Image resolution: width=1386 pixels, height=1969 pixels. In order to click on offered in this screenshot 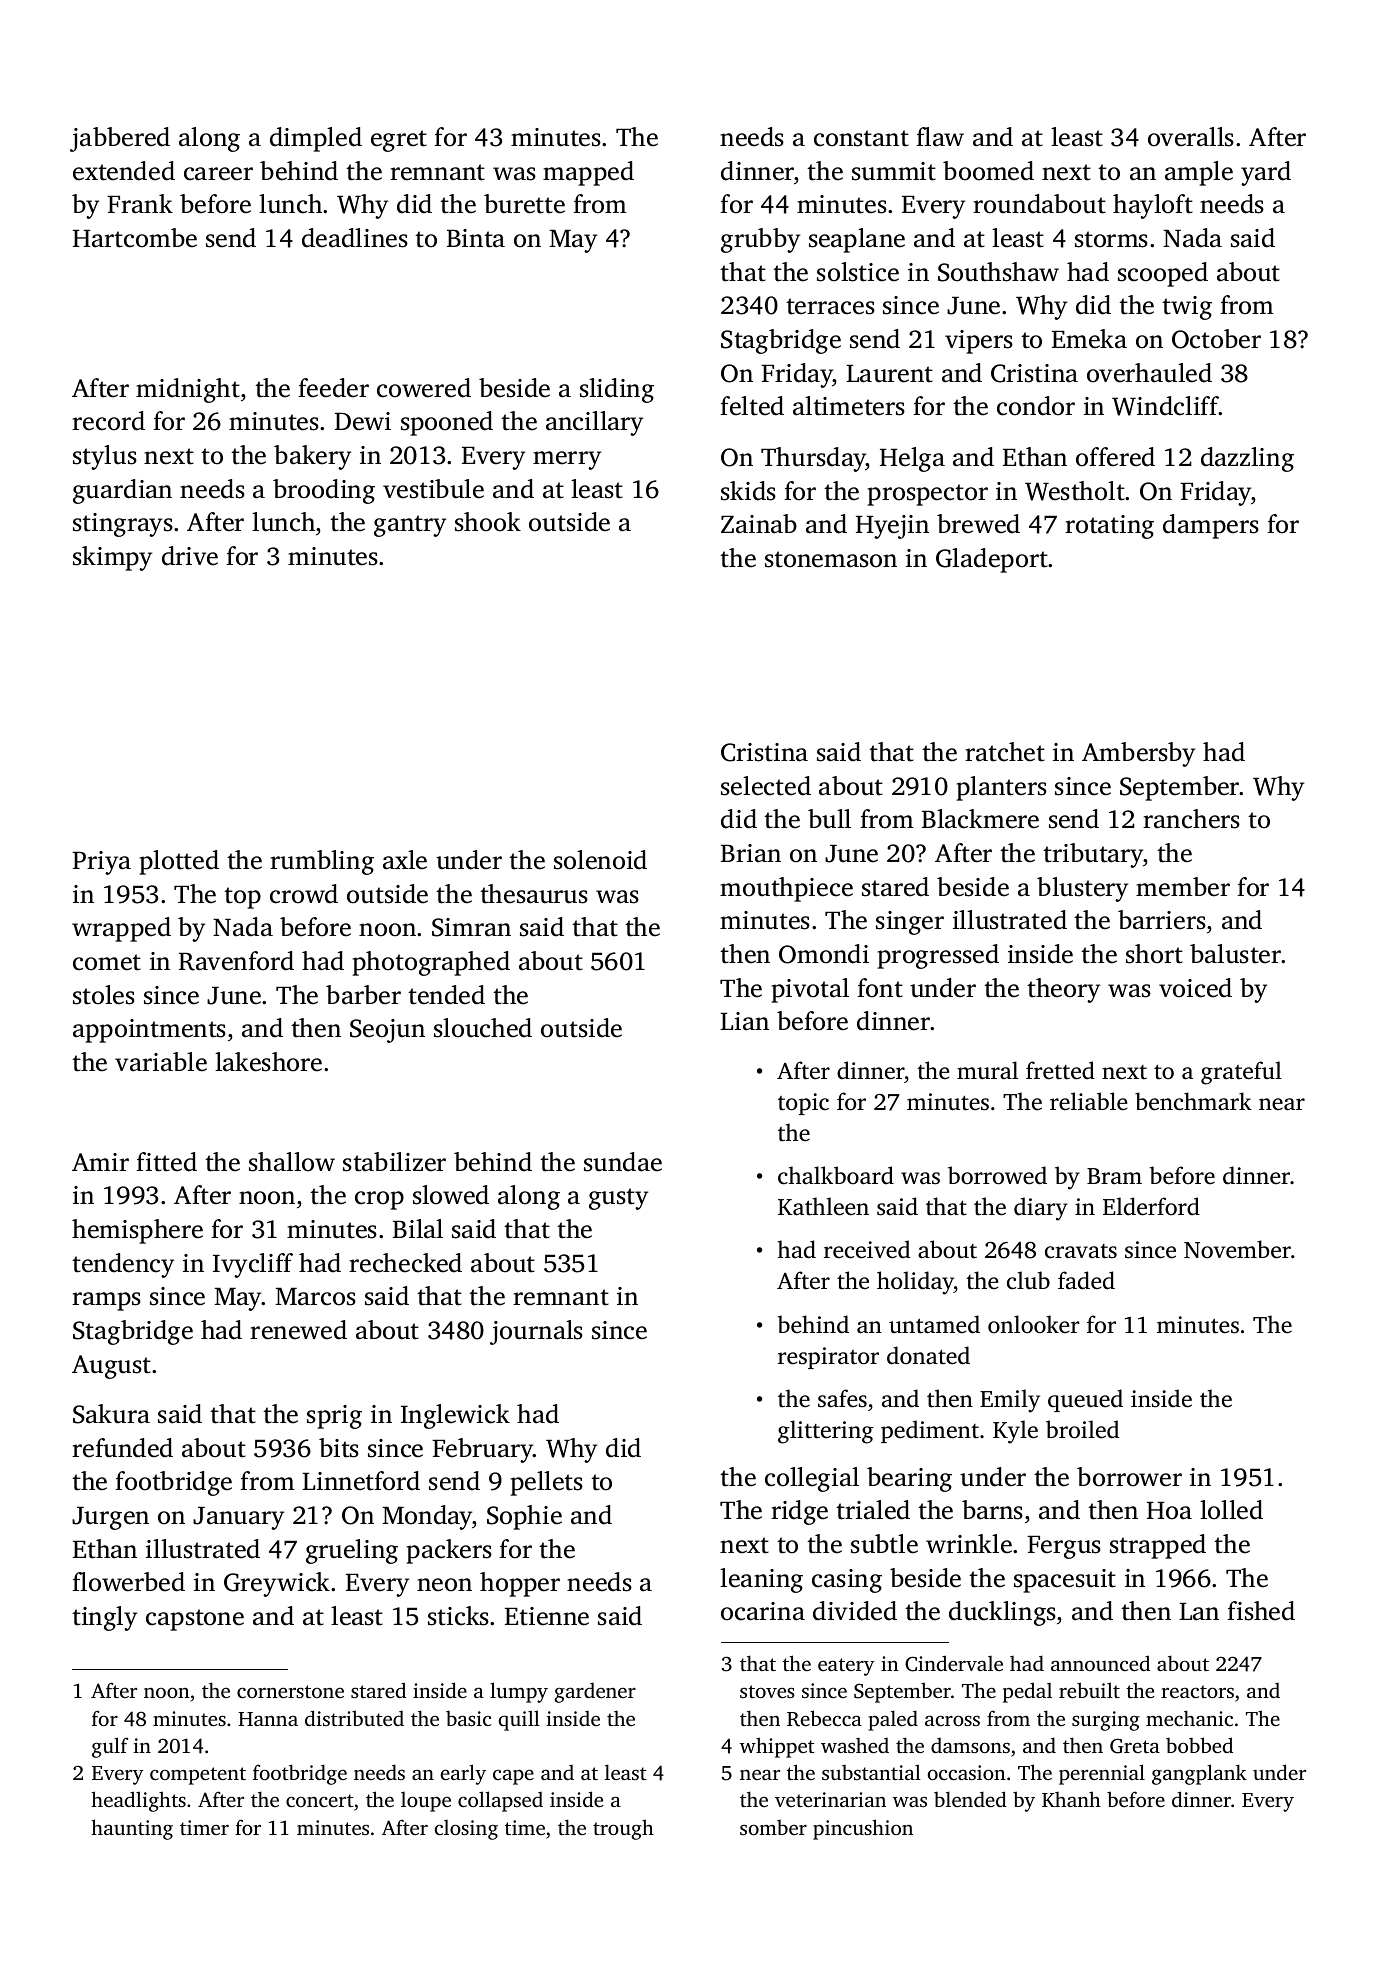, I will do `click(1115, 457)`.
